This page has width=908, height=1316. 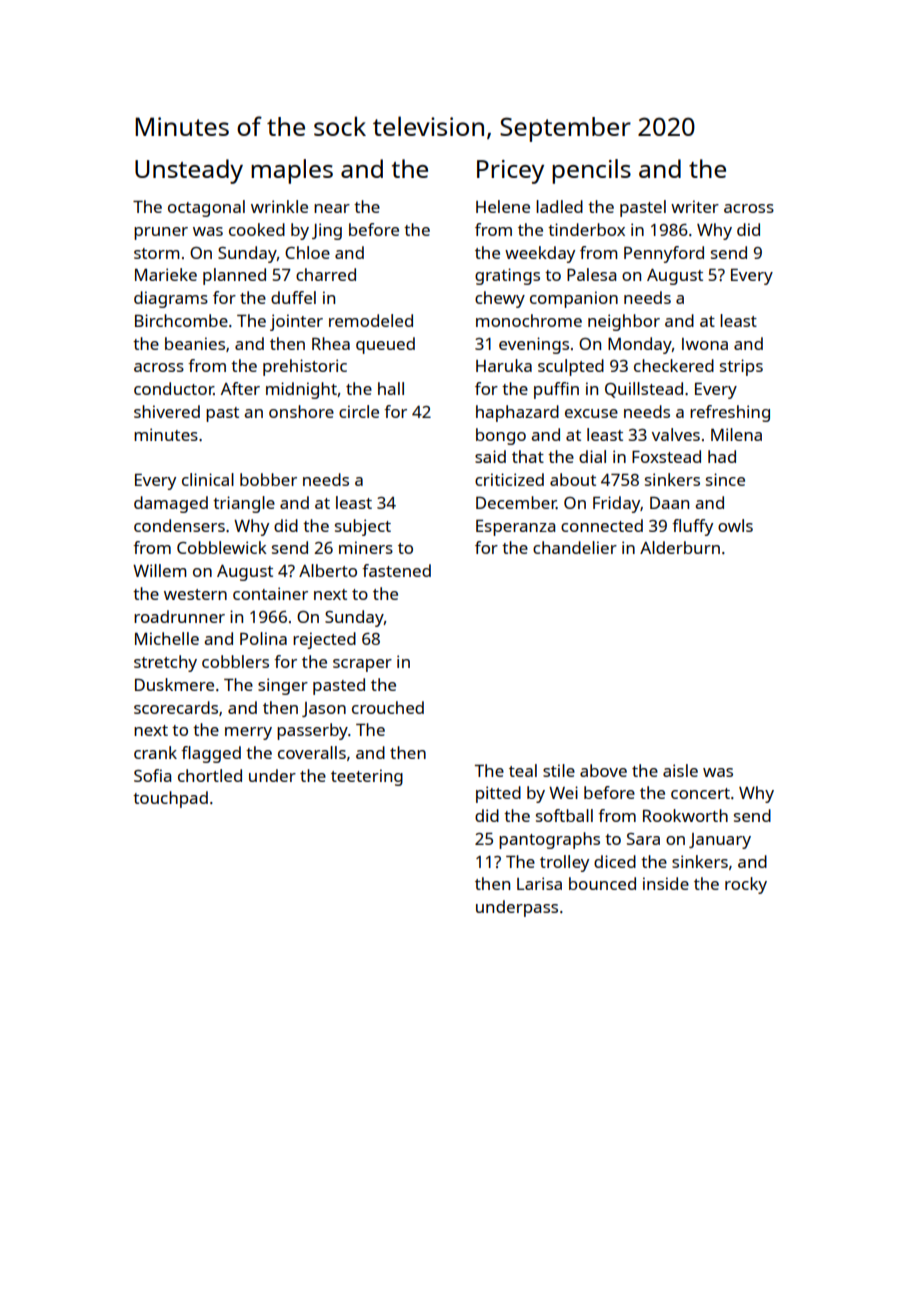 What do you see at coordinates (705, 344) in the page?
I see `Iwona` at bounding box center [705, 344].
